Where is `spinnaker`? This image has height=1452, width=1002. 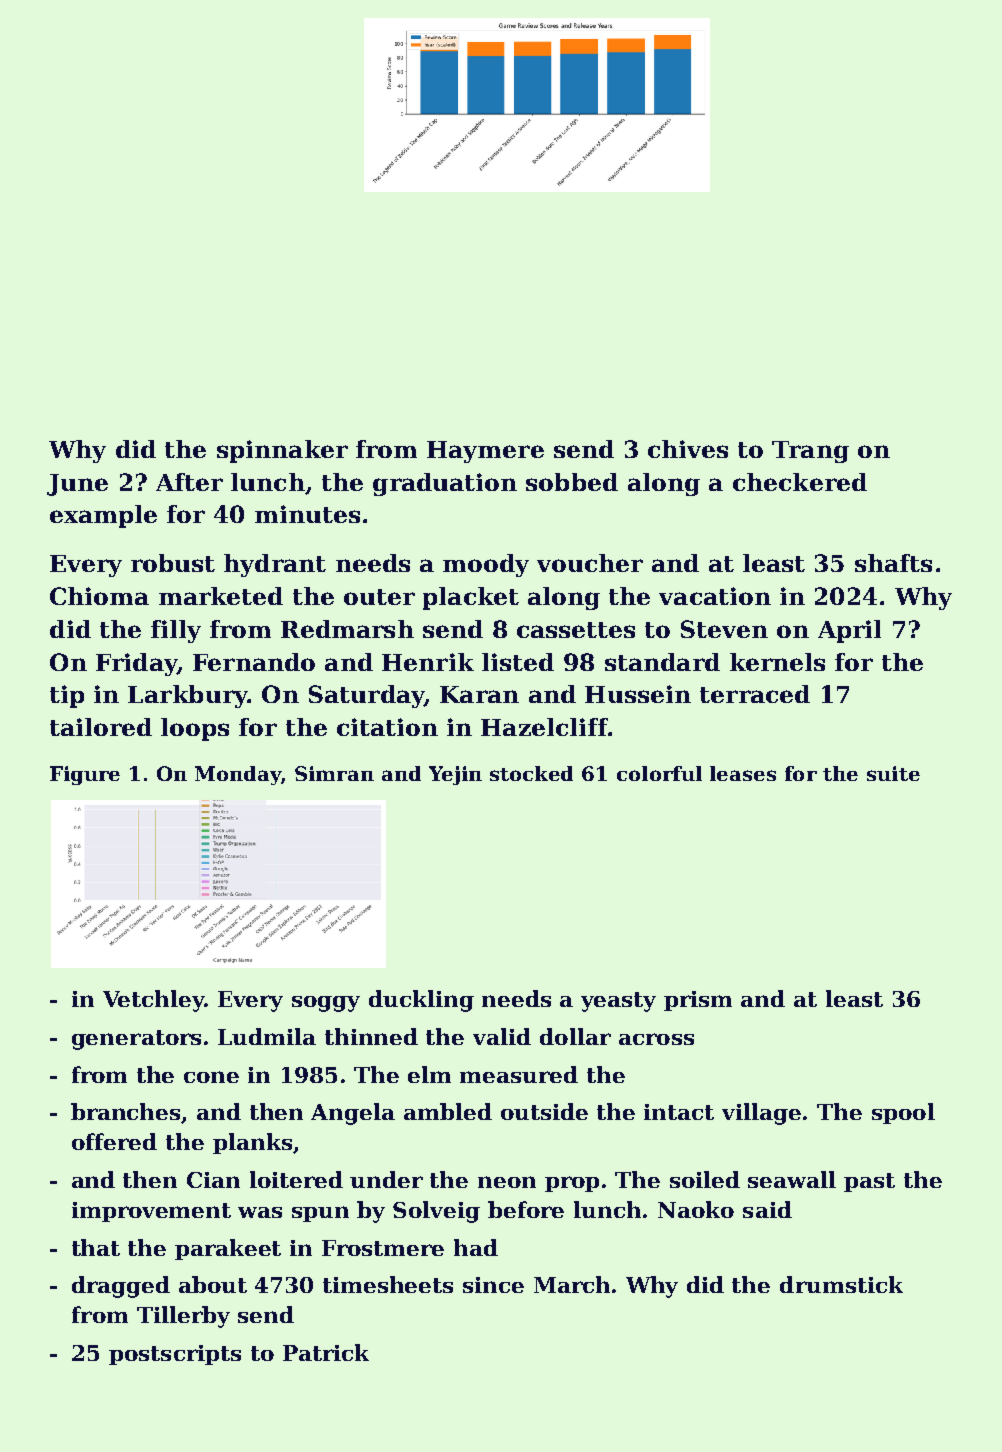
spinnaker is located at coordinates (282, 451).
